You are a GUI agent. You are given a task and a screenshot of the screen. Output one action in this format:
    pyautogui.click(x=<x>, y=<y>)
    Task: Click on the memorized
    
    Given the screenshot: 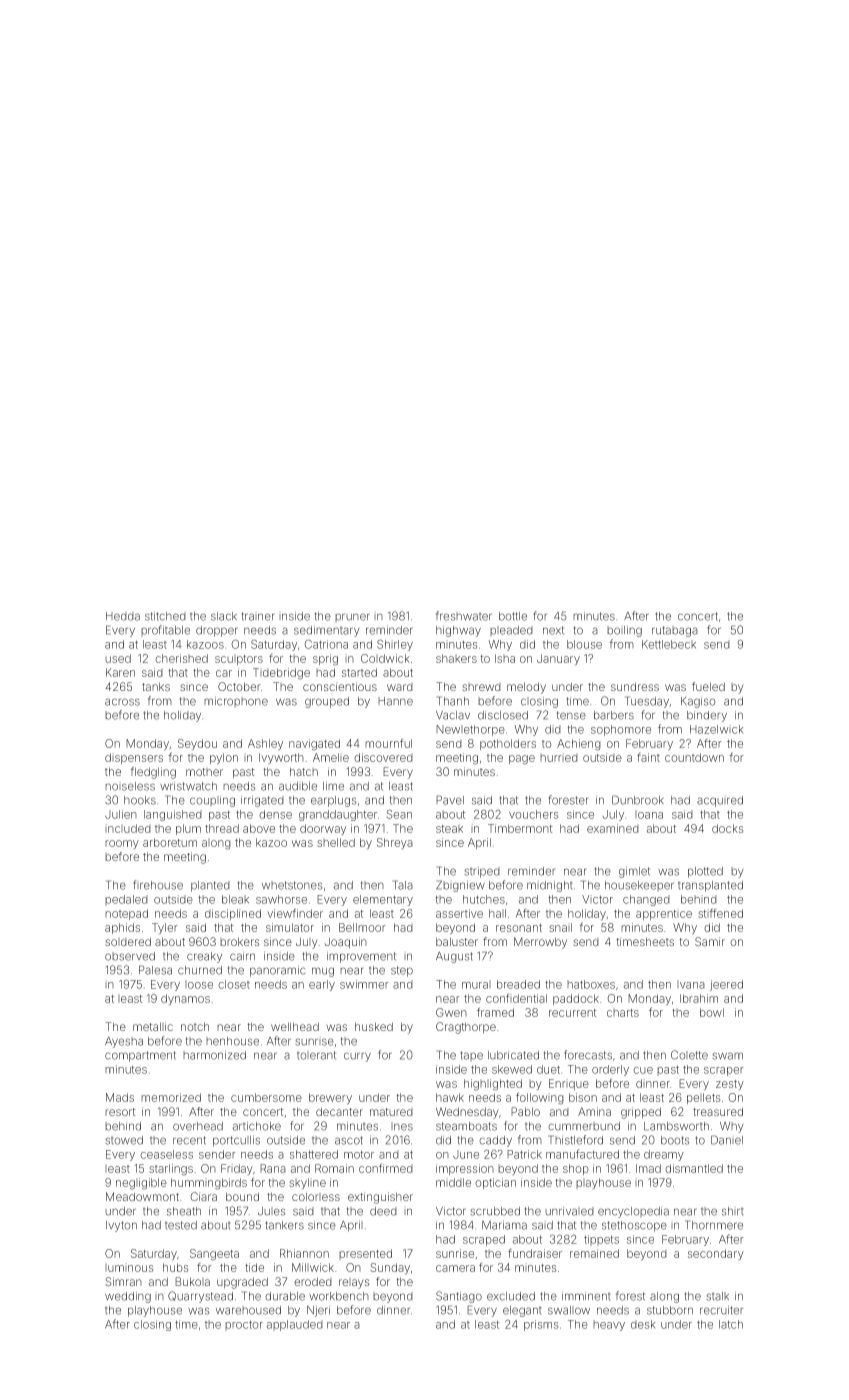 What is the action you would take?
    pyautogui.click(x=171, y=1097)
